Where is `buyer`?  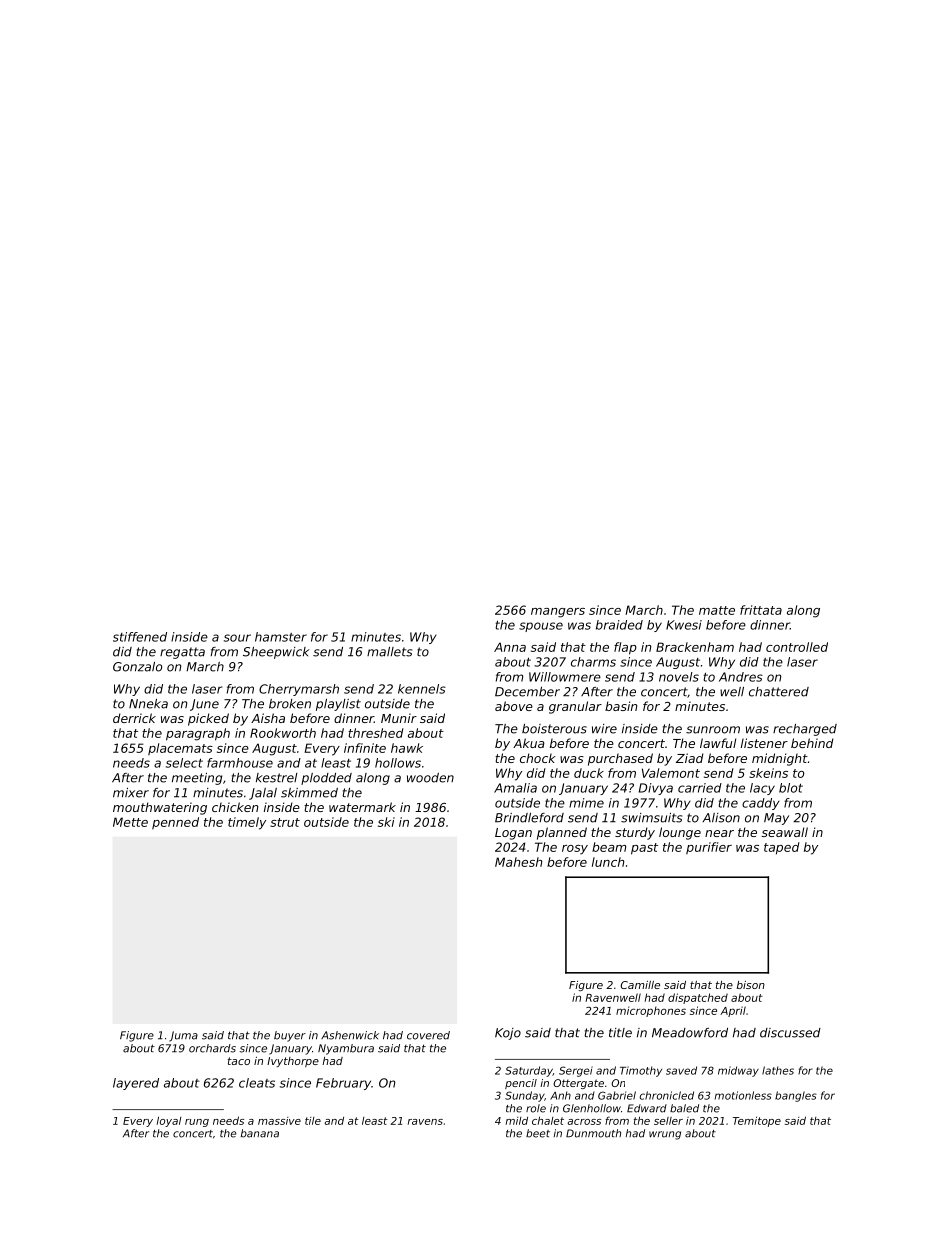 buyer is located at coordinates (290, 1036).
